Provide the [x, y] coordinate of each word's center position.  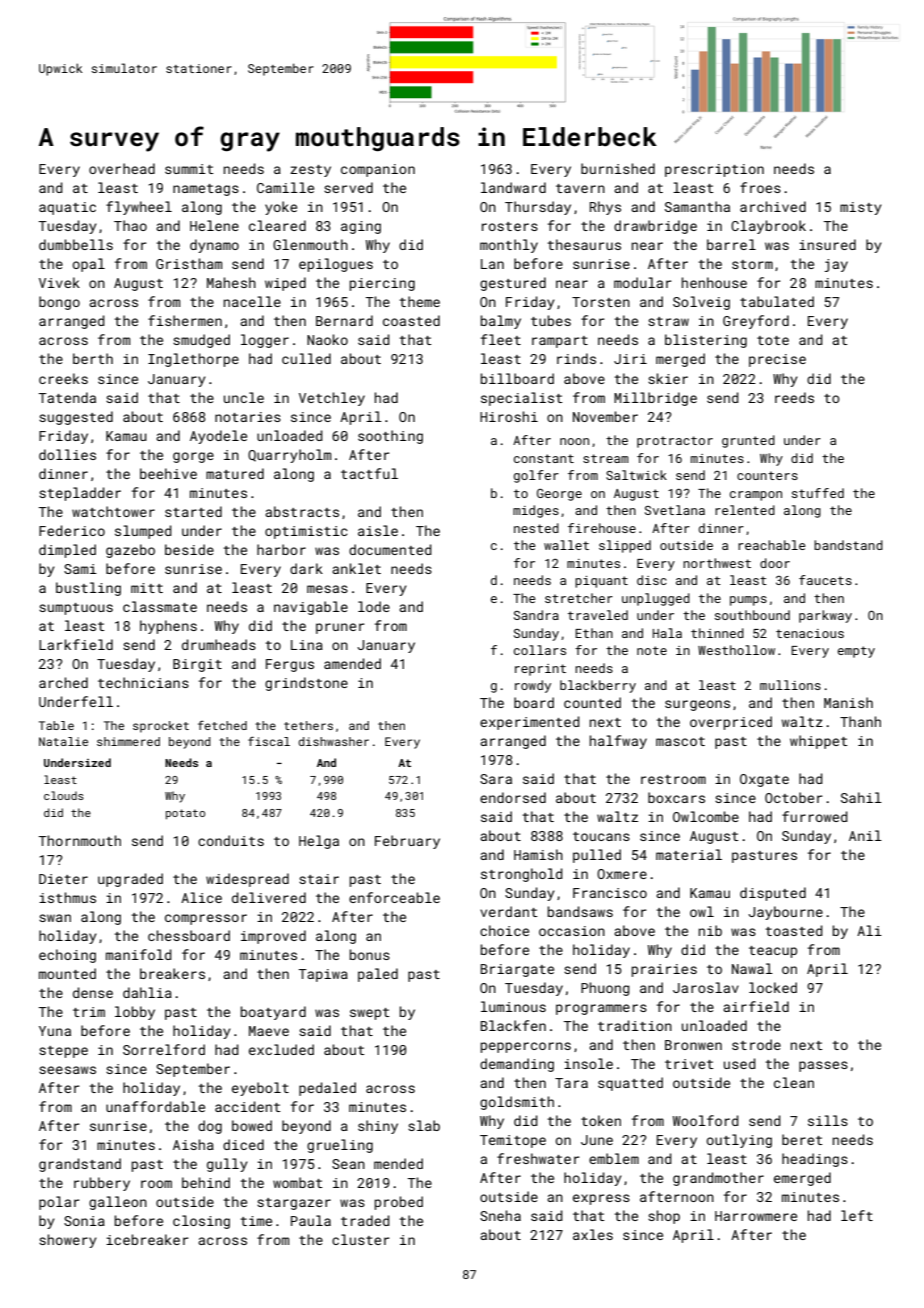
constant [544, 458]
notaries [248, 417]
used [740, 1063]
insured [827, 244]
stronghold [522, 875]
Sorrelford [164, 1049]
